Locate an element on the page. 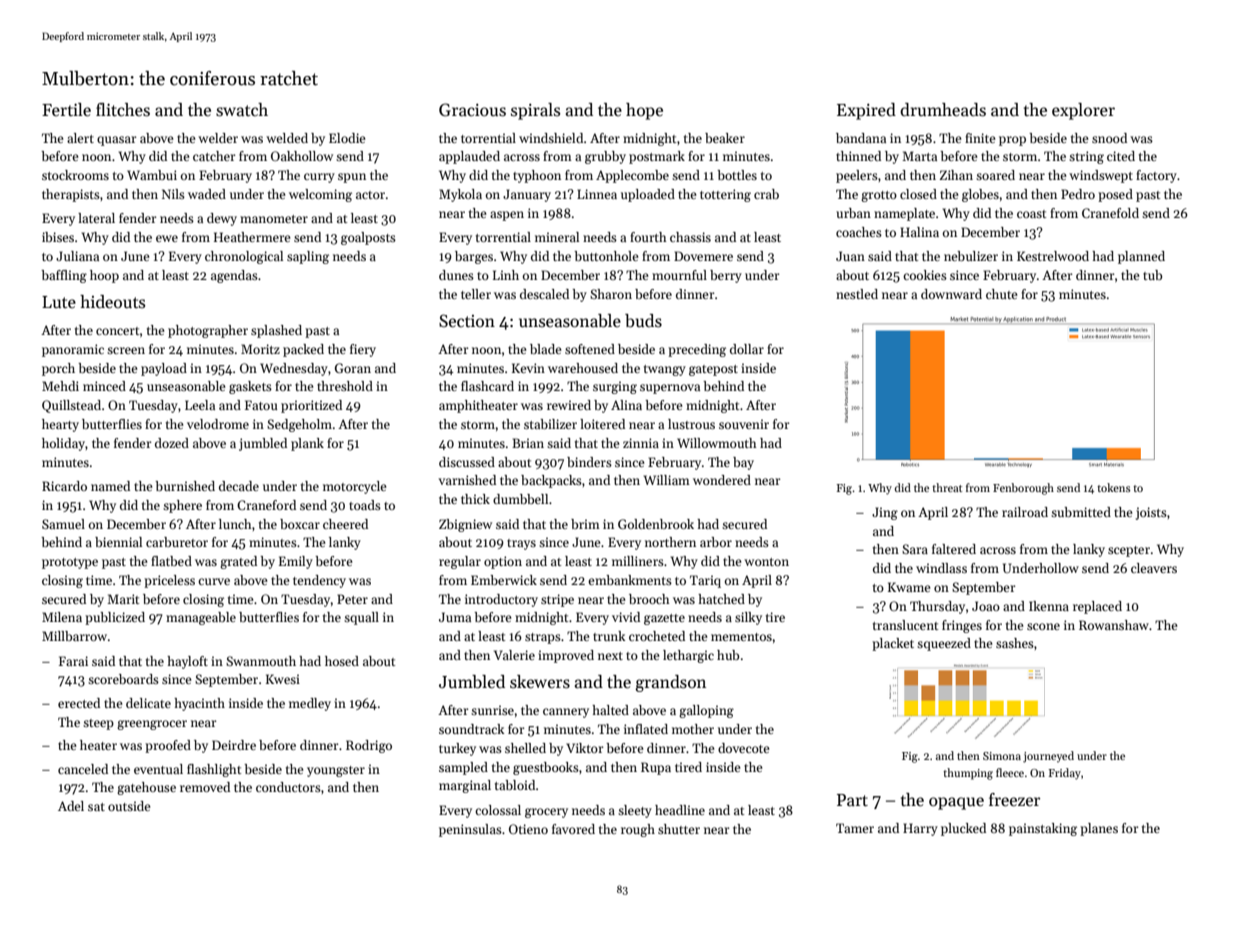 The height and width of the page is (952, 1233). Adel is located at coordinates (71, 806).
